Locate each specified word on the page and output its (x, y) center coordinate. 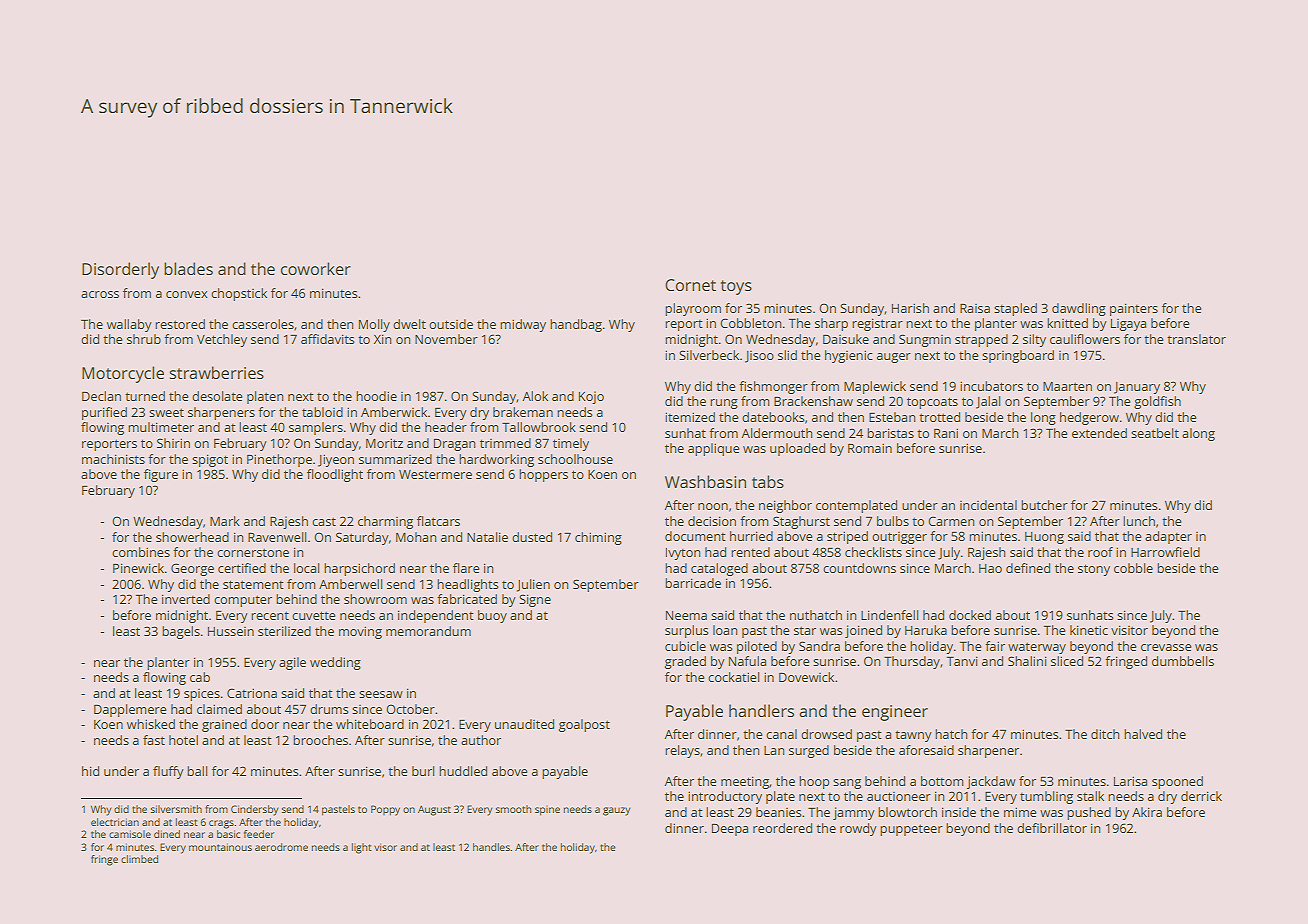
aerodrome (281, 847)
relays (682, 751)
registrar (877, 324)
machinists (113, 459)
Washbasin (705, 481)
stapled (1015, 309)
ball (197, 771)
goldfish (1157, 402)
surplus (686, 631)
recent (270, 615)
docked (970, 615)
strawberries (216, 372)
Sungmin (925, 340)
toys (736, 287)
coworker (316, 268)
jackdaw (991, 782)
